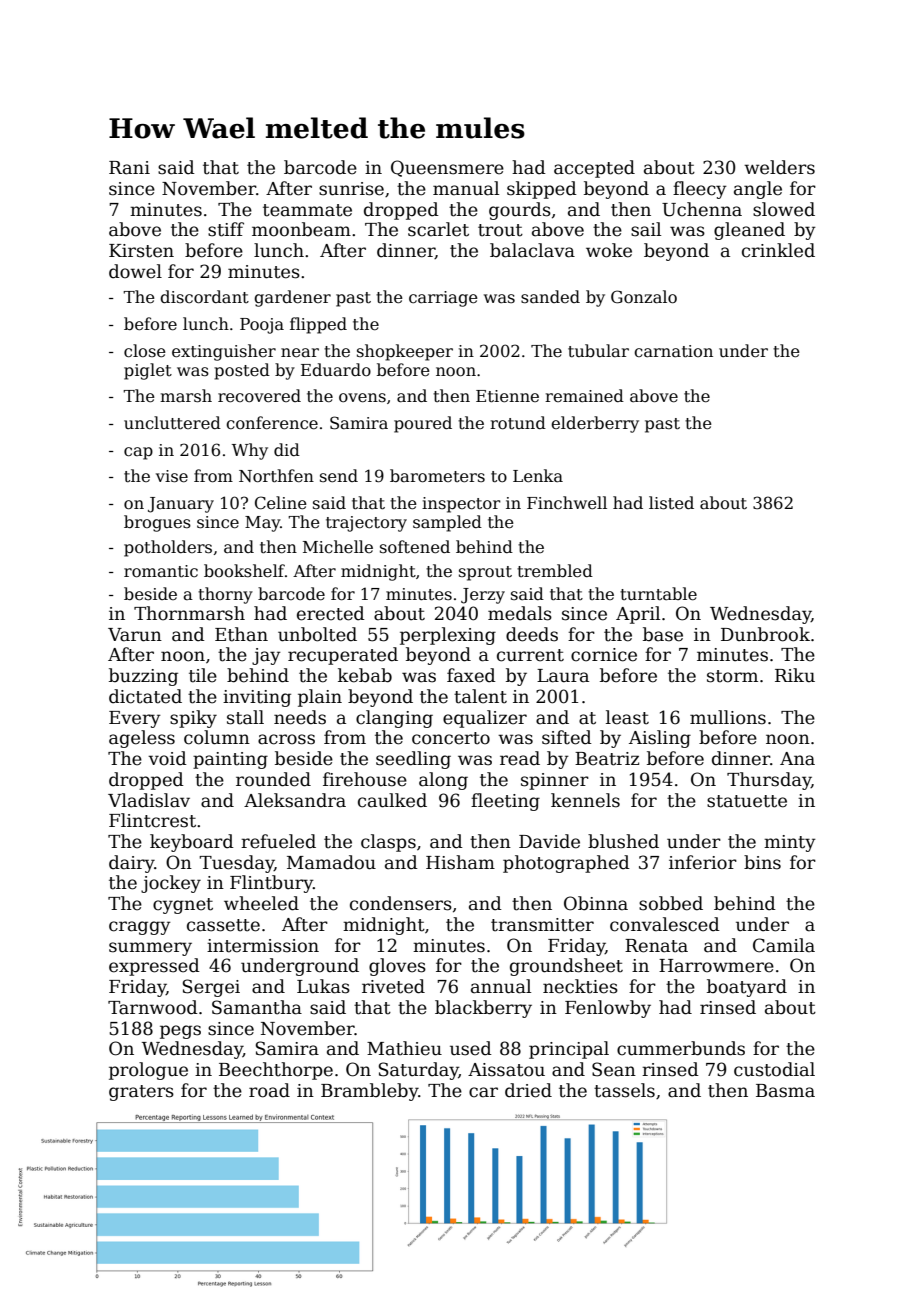 This document has height=1308, width=924. Describe the element at coordinates (261, 903) in the document. I see `wheeled` at that location.
